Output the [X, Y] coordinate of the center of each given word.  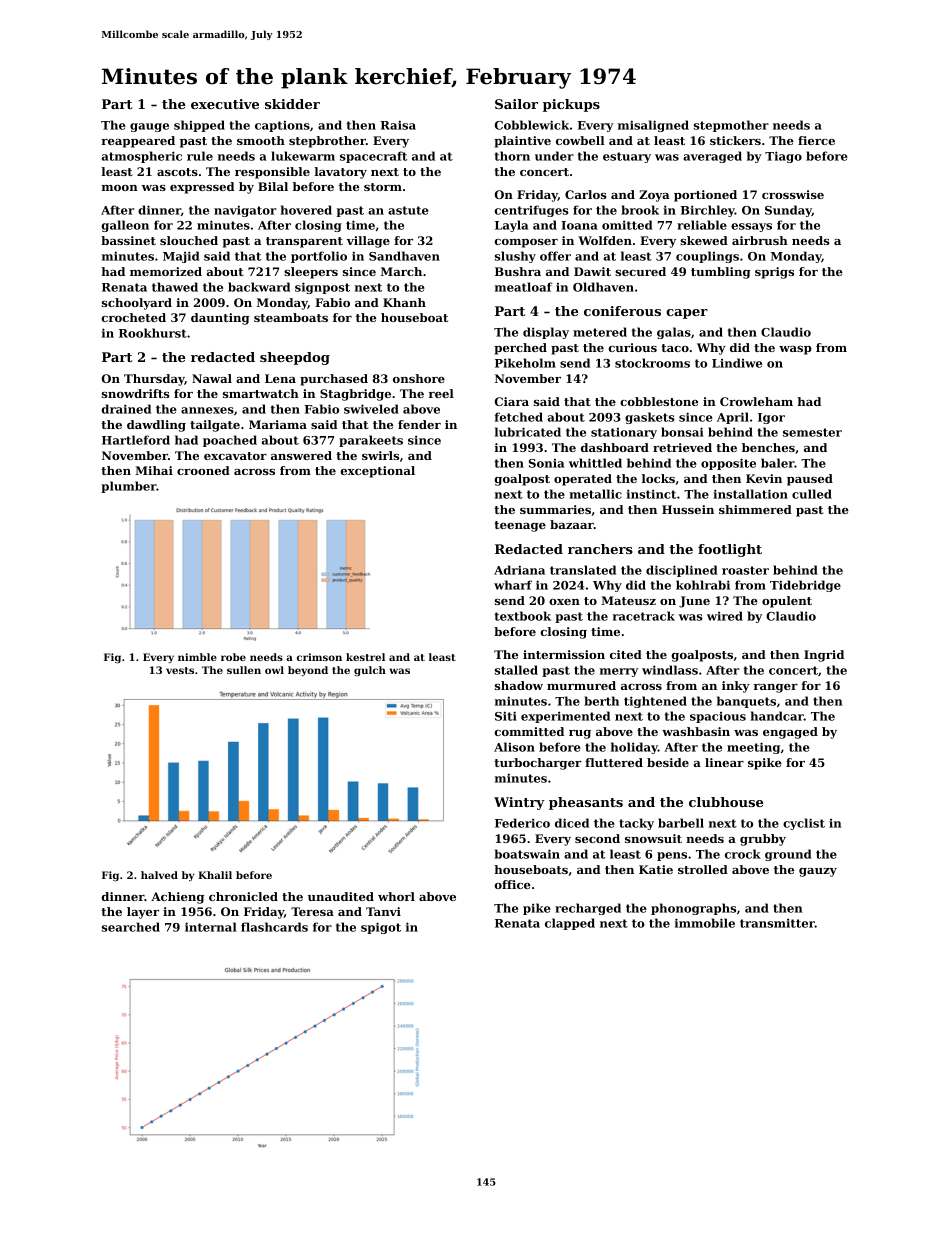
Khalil [215, 875]
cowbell [580, 140]
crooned [203, 470]
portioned [705, 196]
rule [200, 156]
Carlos [586, 194]
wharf [513, 585]
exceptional [378, 472]
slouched [189, 240]
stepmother [731, 126]
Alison [514, 747]
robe [233, 657]
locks [658, 478]
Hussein [688, 509]
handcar [777, 716]
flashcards [274, 927]
